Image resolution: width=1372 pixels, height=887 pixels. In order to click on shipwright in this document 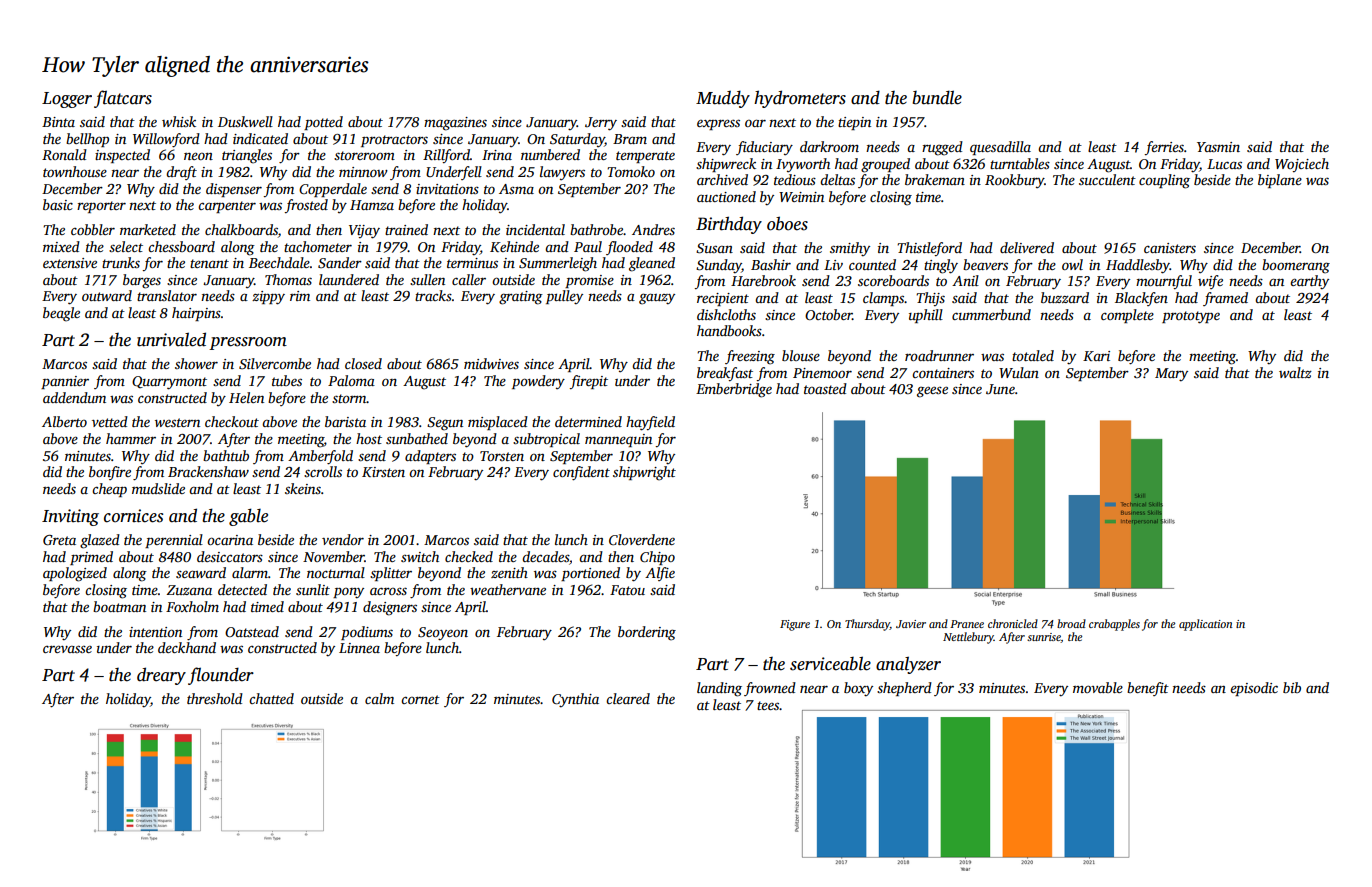, I will do `click(644, 473)`.
